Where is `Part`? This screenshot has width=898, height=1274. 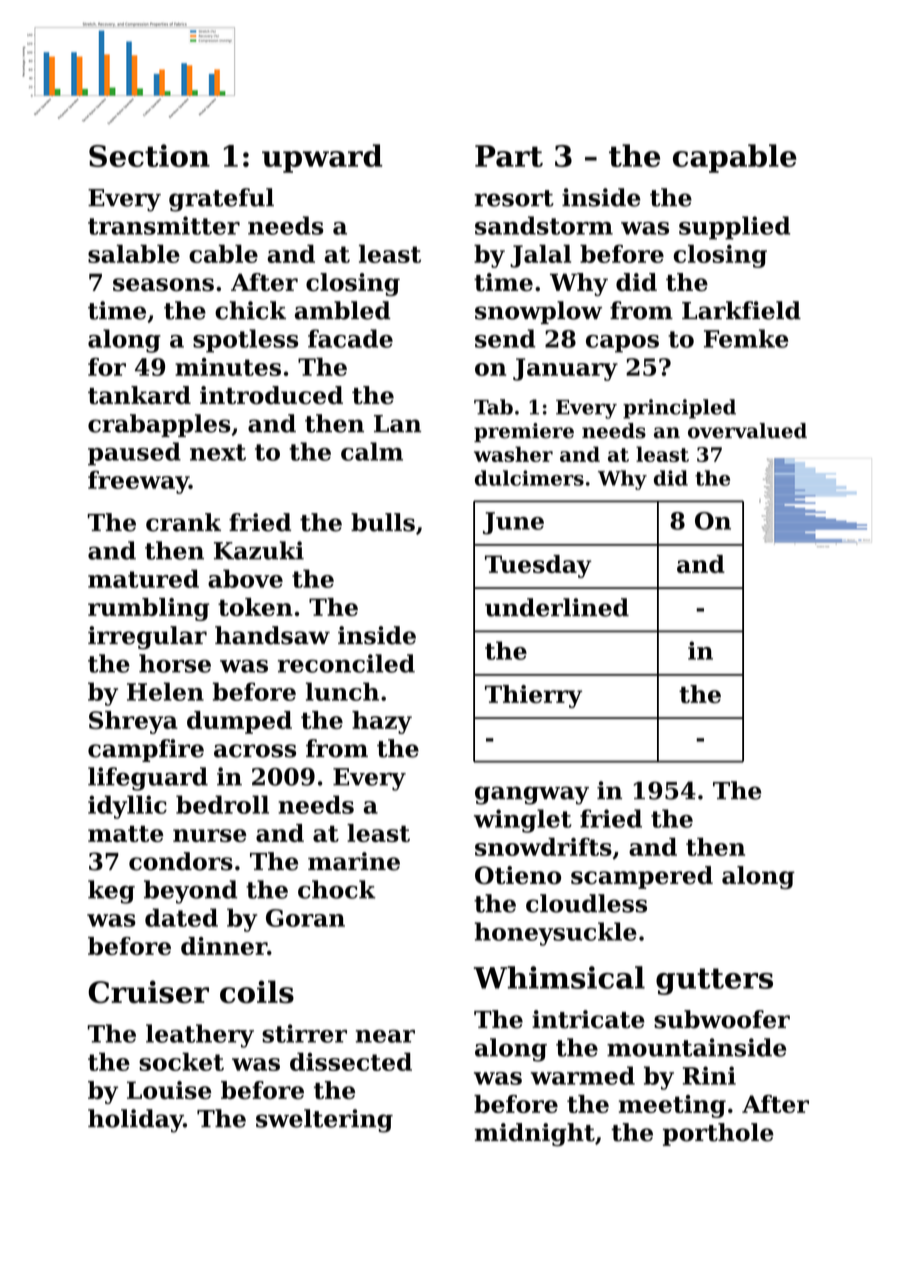 Part is located at coordinates (509, 156).
